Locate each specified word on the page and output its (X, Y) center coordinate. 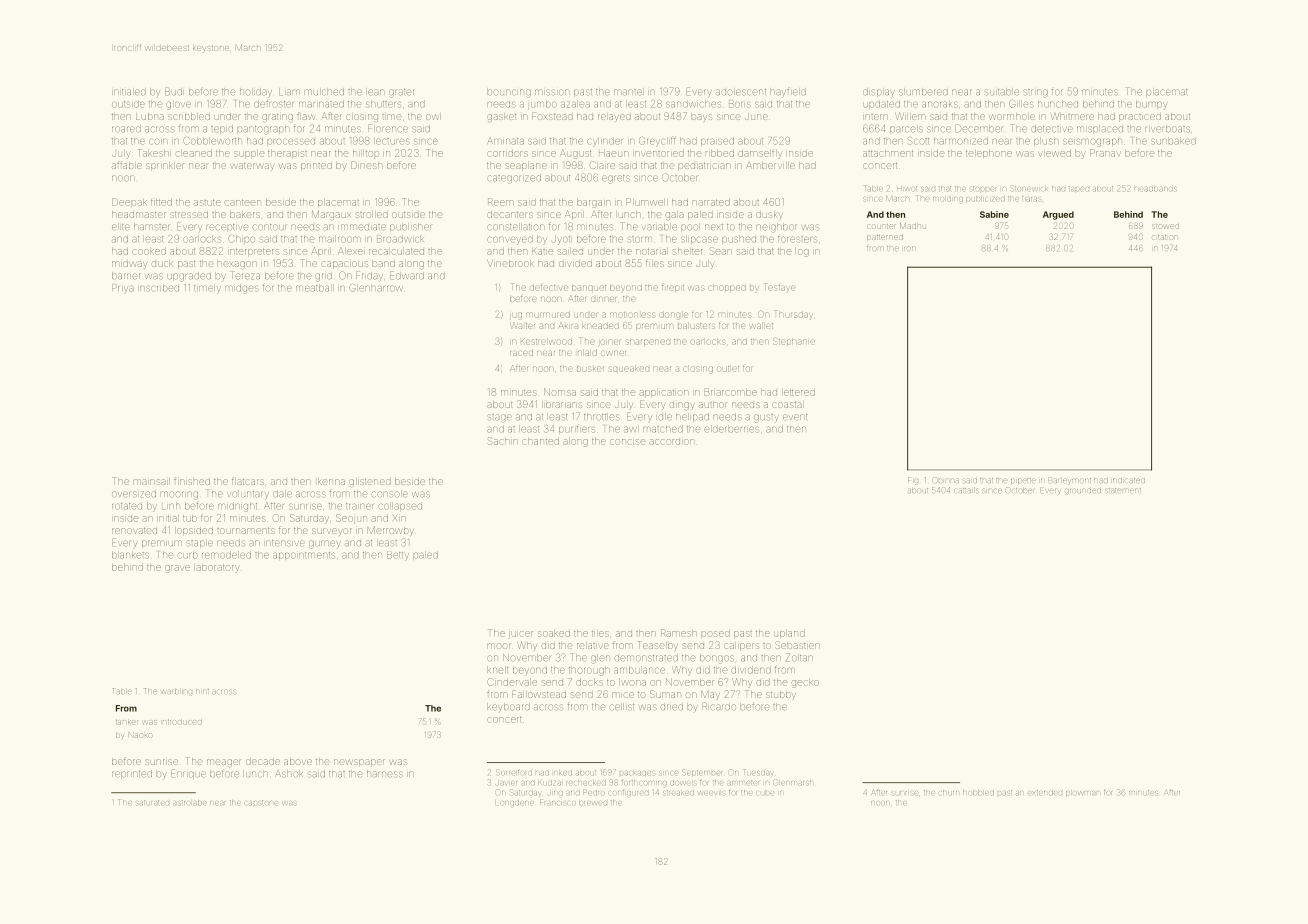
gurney (325, 543)
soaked (554, 634)
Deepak (129, 202)
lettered (799, 393)
